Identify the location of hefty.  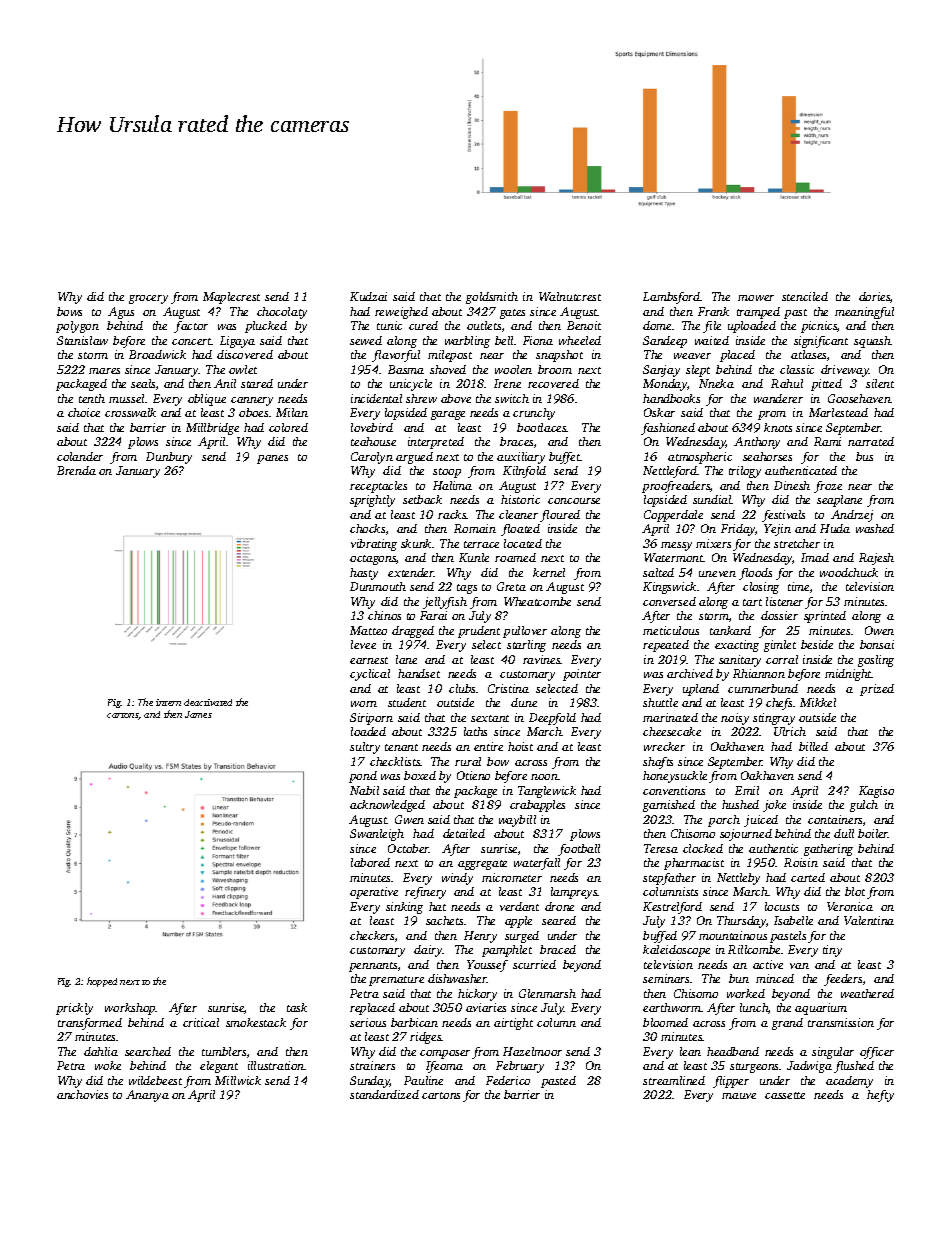
(880, 1096).
